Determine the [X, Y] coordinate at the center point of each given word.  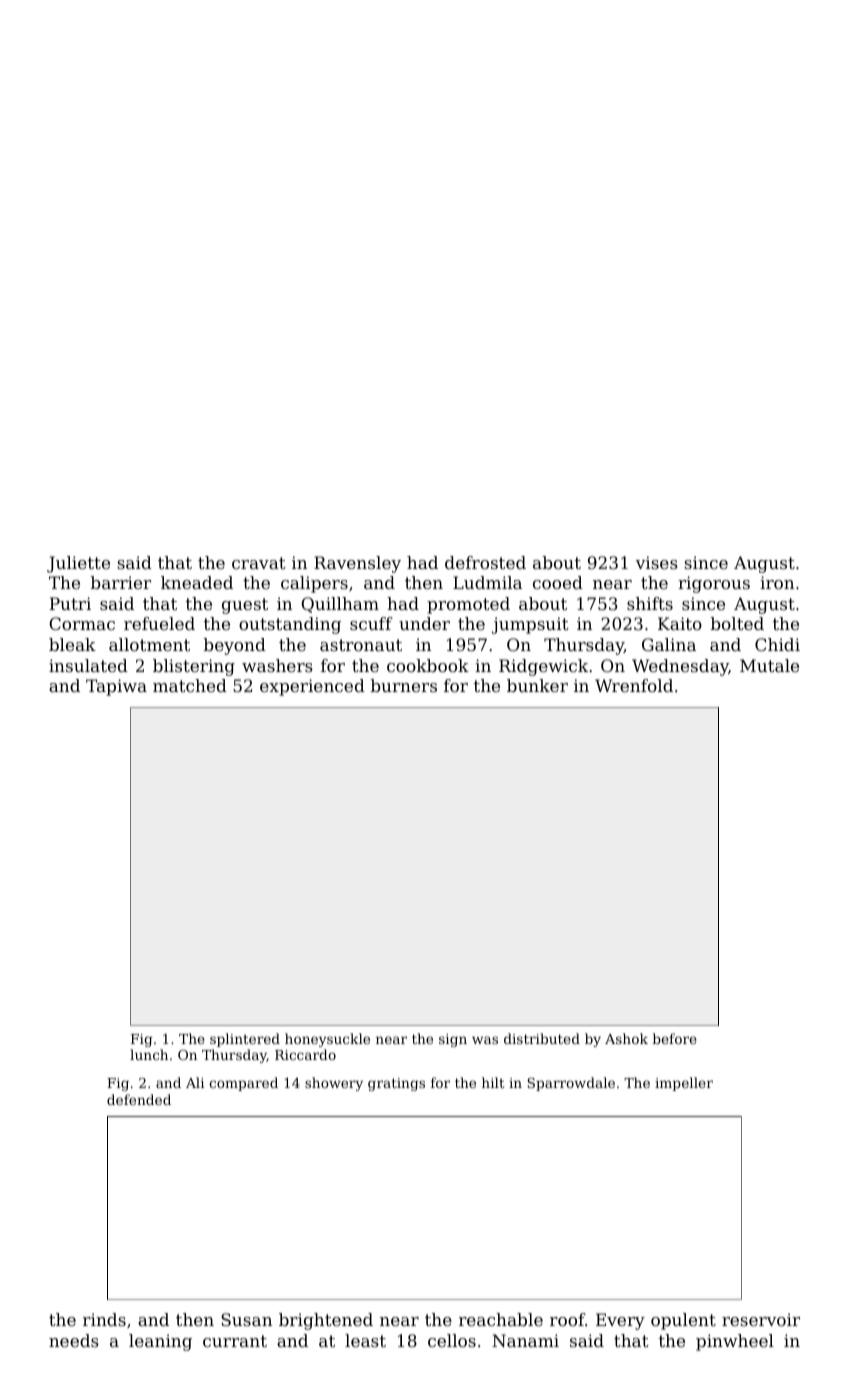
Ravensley [357, 564]
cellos [452, 1340]
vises [657, 562]
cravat [259, 563]
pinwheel [735, 1342]
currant [235, 1341]
